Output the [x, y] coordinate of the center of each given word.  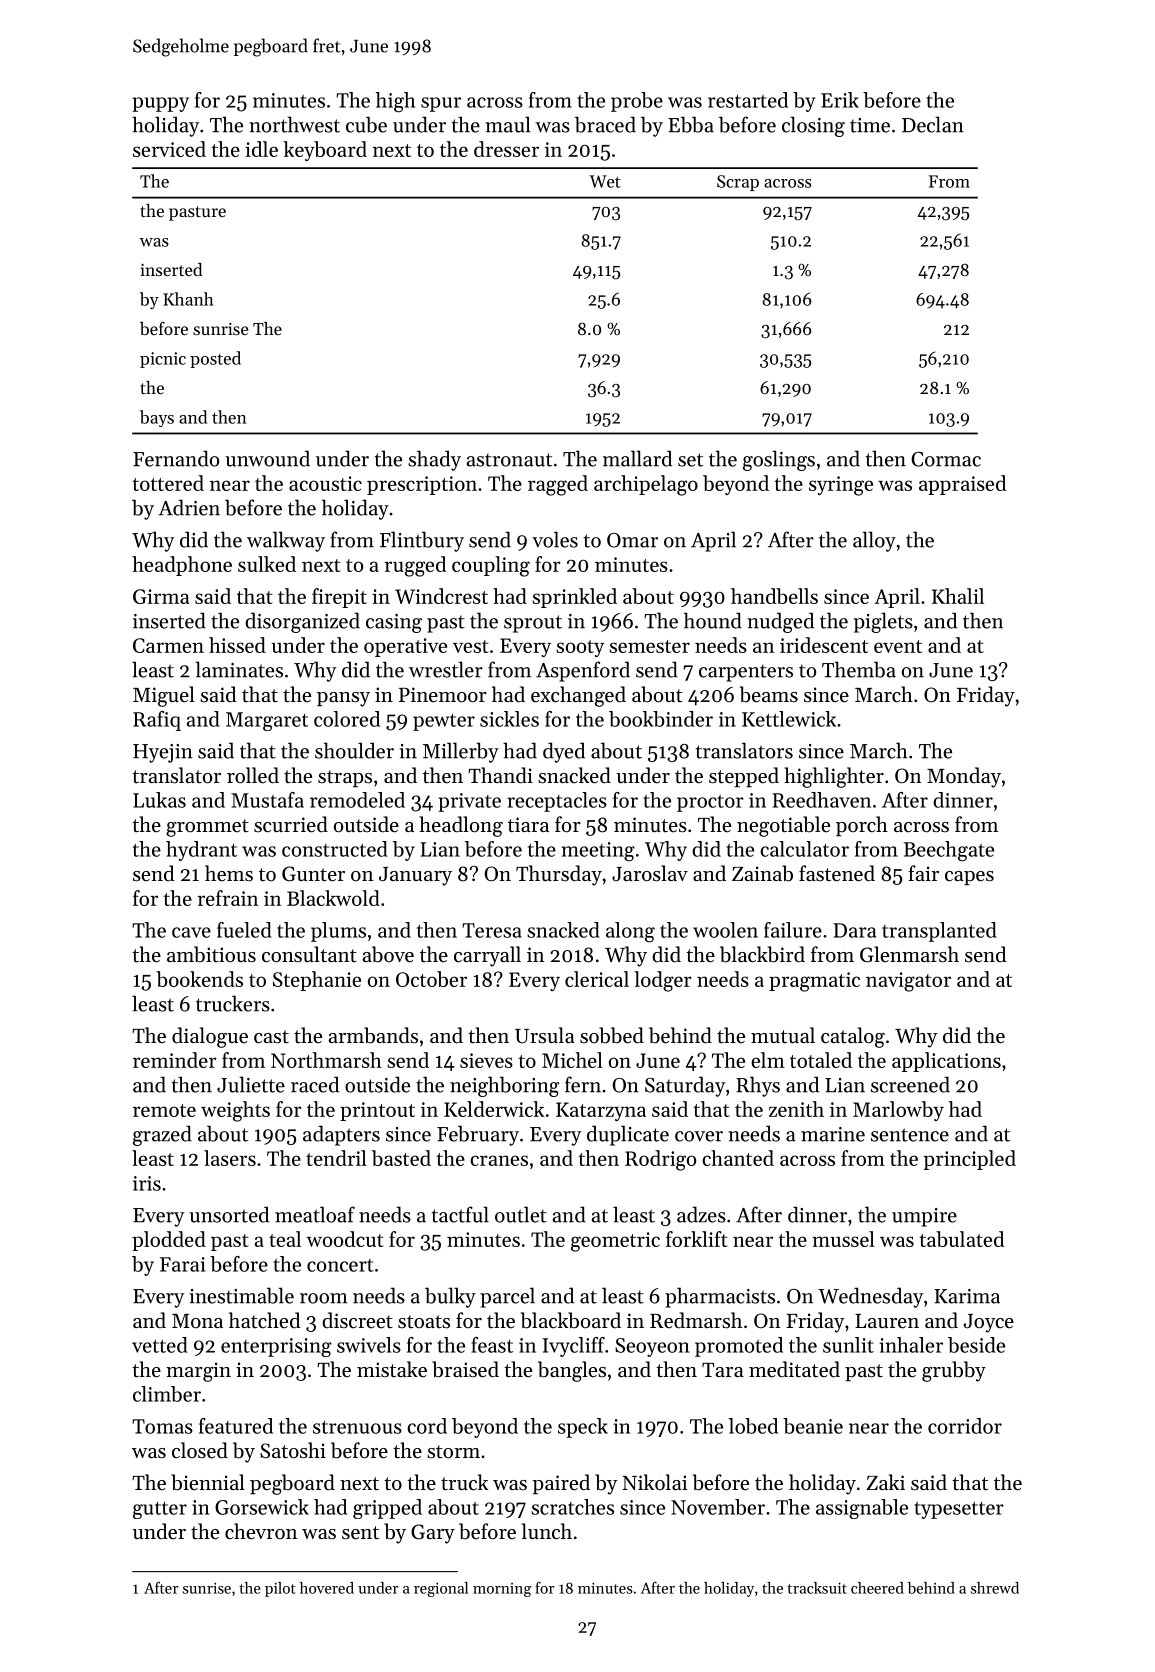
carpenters [746, 673]
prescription [422, 485]
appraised [963, 485]
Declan [933, 124]
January [415, 876]
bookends [199, 979]
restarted [748, 100]
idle [261, 149]
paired [561, 1484]
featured [236, 1426]
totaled [821, 1060]
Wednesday [870, 1297]
